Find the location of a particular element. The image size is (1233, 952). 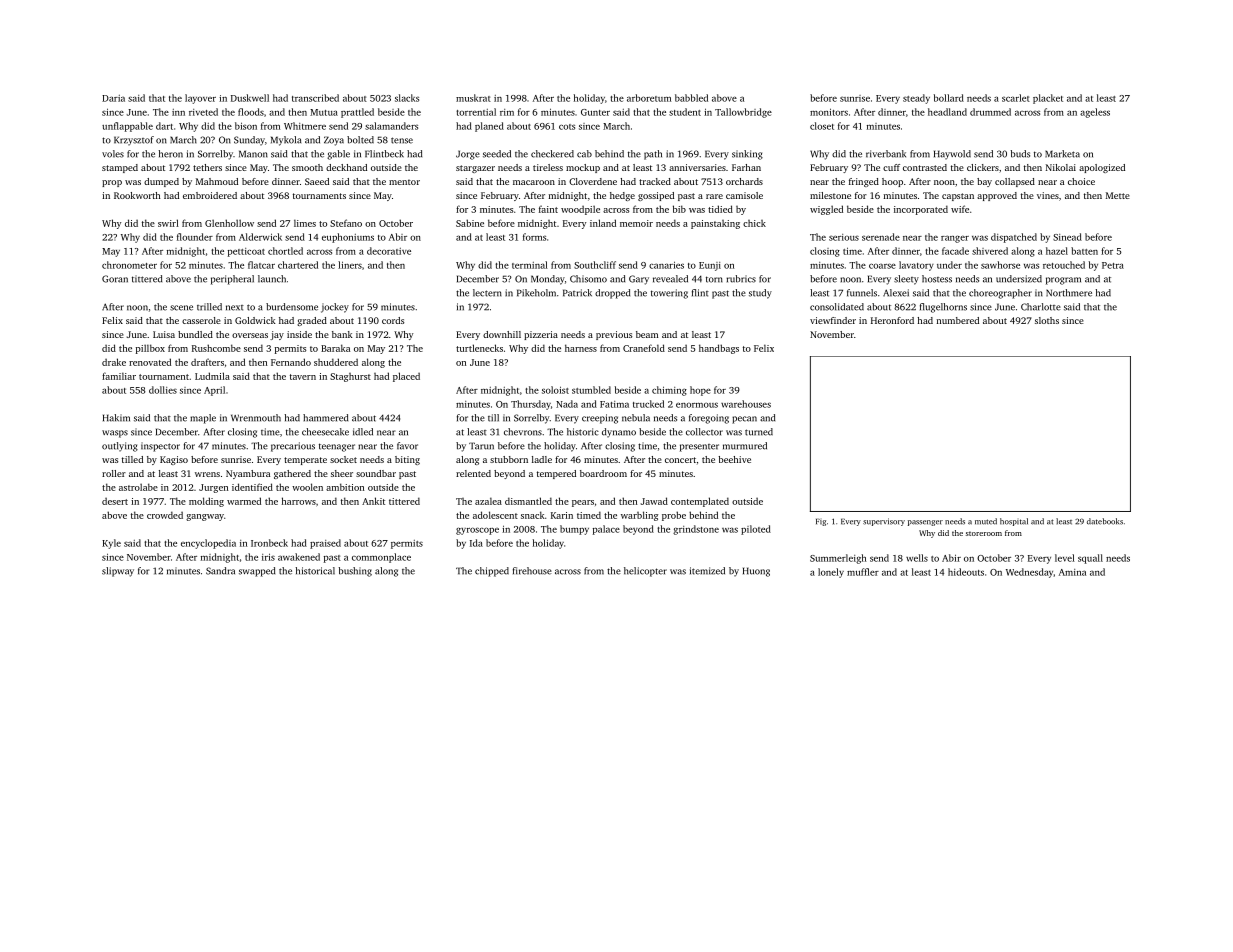

collector is located at coordinates (704, 432).
